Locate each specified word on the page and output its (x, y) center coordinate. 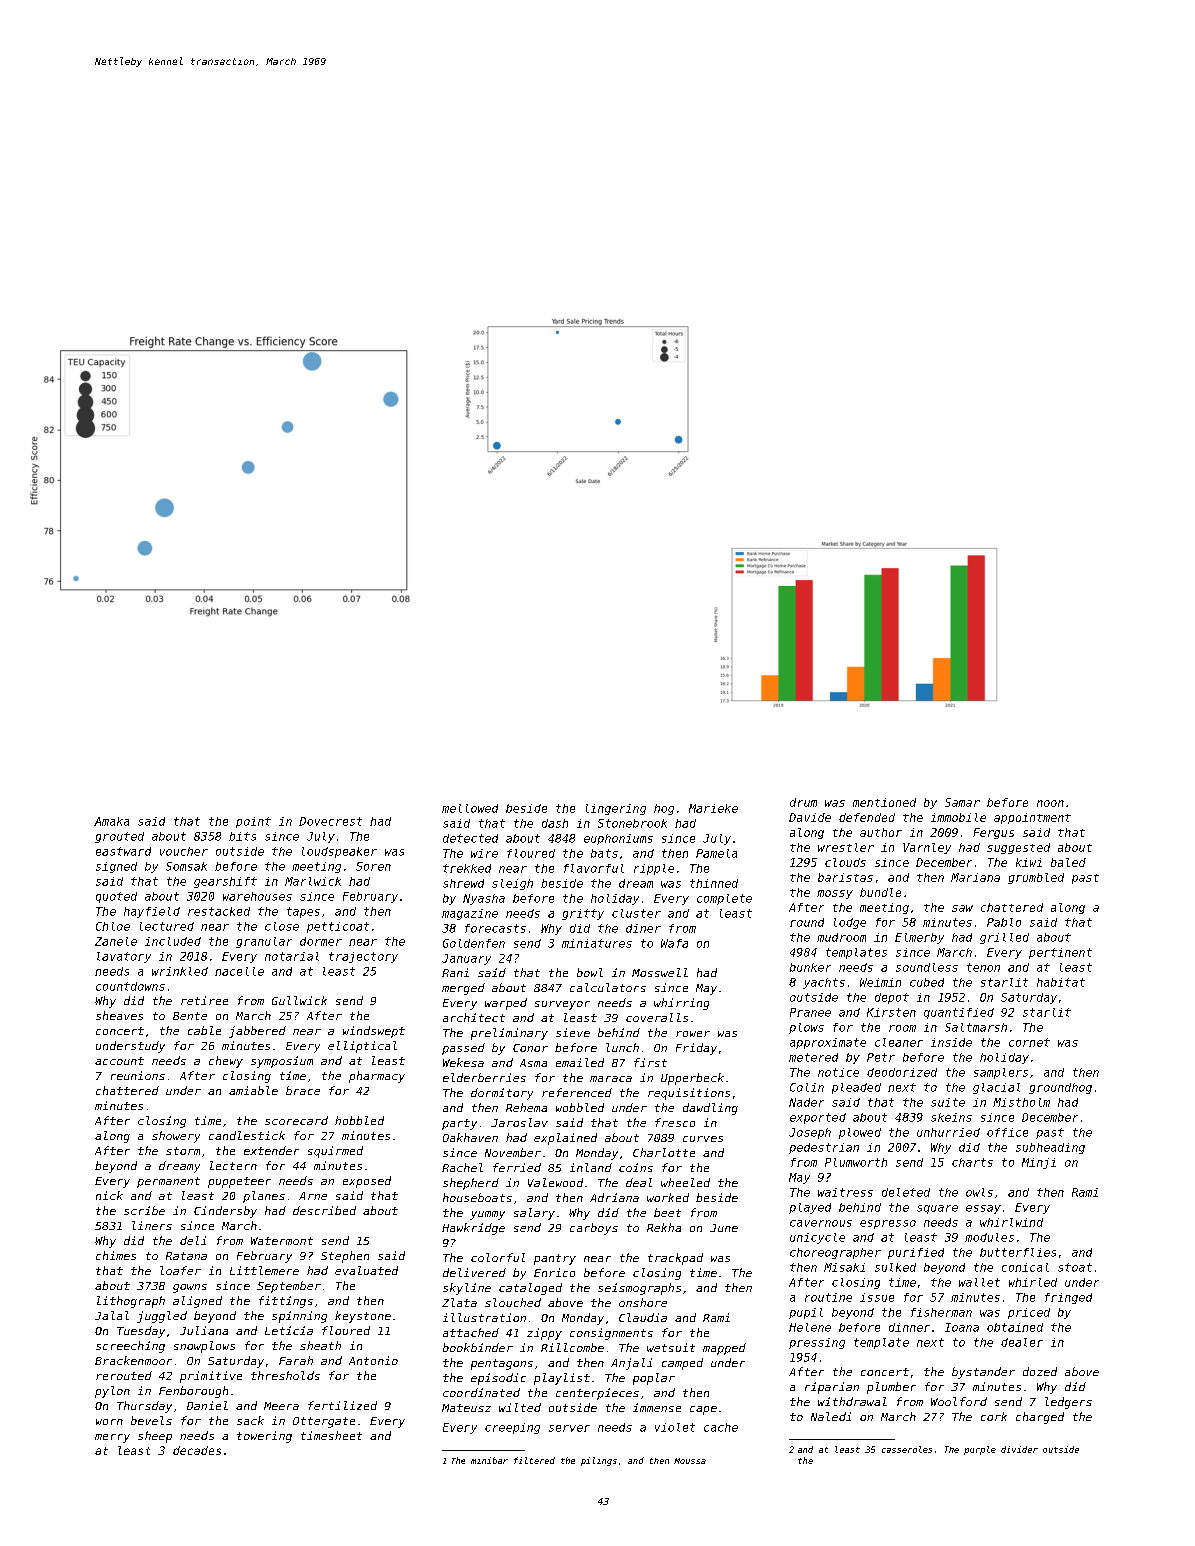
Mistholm (1021, 1102)
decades (197, 1450)
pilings (599, 1461)
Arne (313, 1196)
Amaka (111, 821)
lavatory (124, 957)
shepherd (471, 1184)
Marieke (713, 808)
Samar (962, 802)
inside (951, 1042)
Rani (455, 972)
